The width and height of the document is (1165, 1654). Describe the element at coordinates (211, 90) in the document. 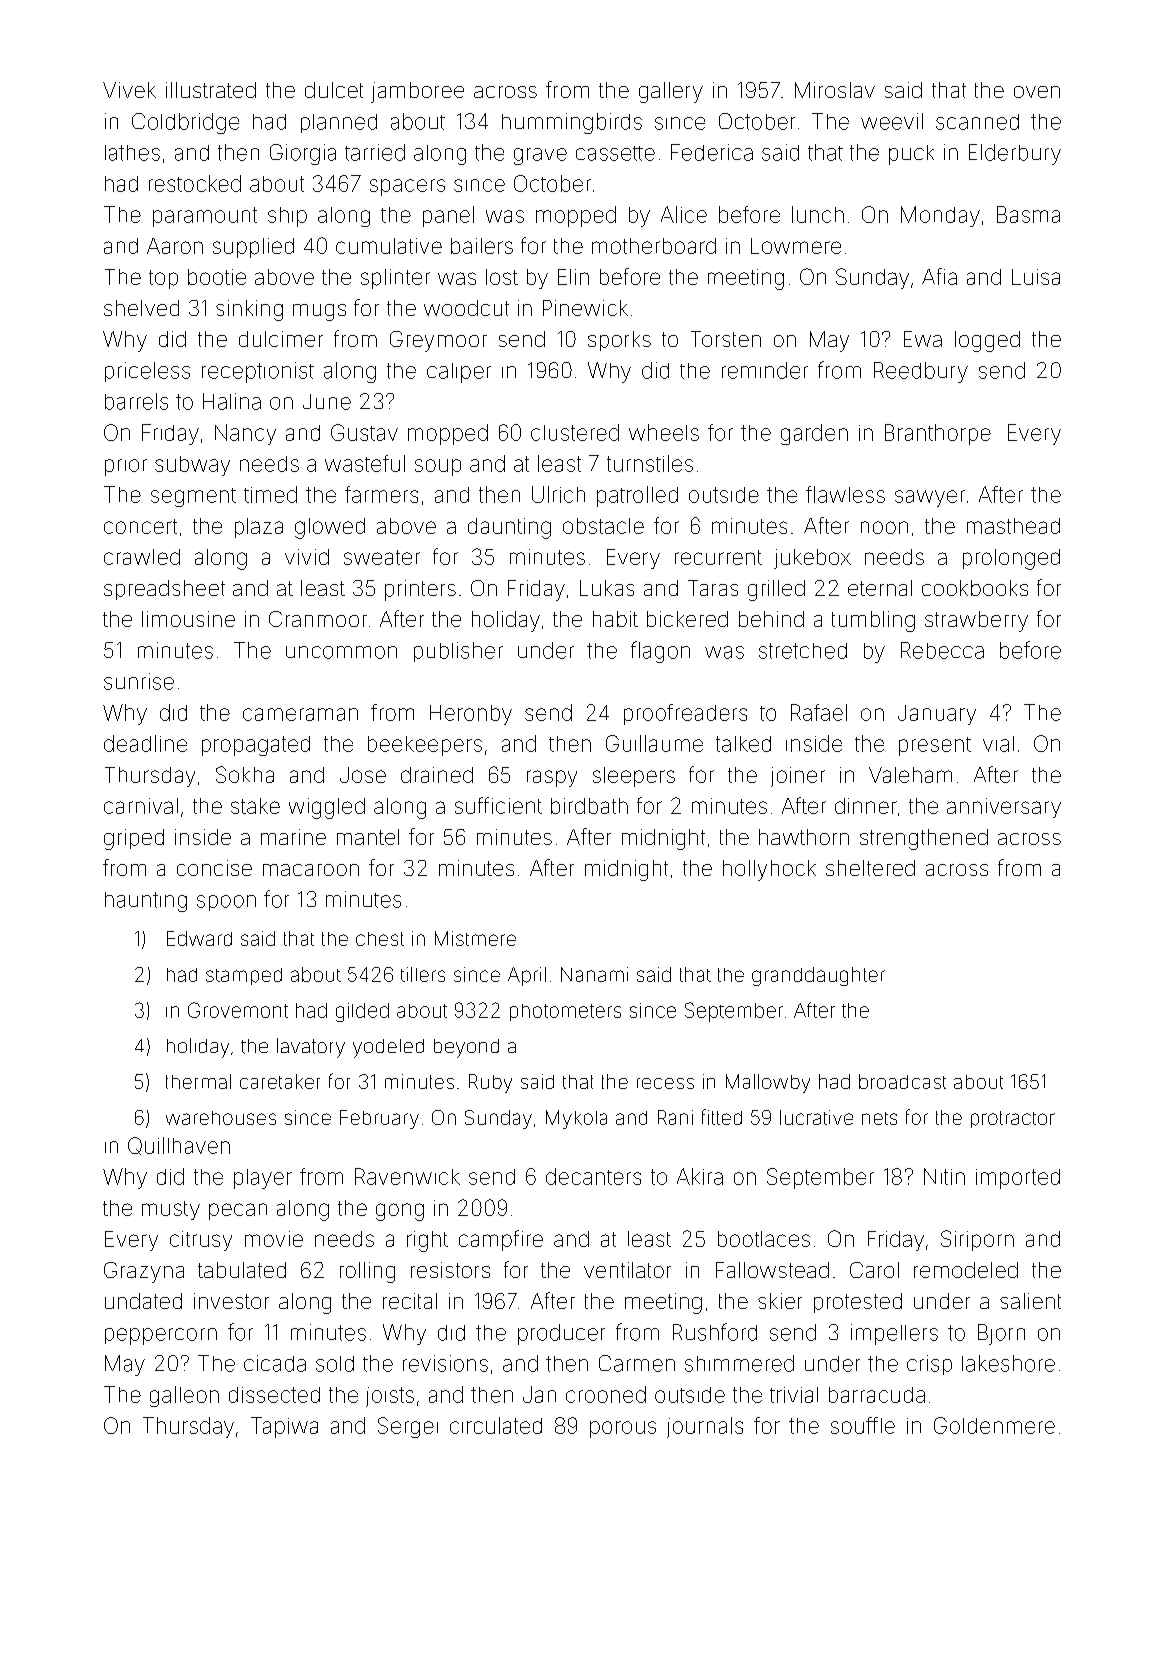

I see `illustrated` at that location.
